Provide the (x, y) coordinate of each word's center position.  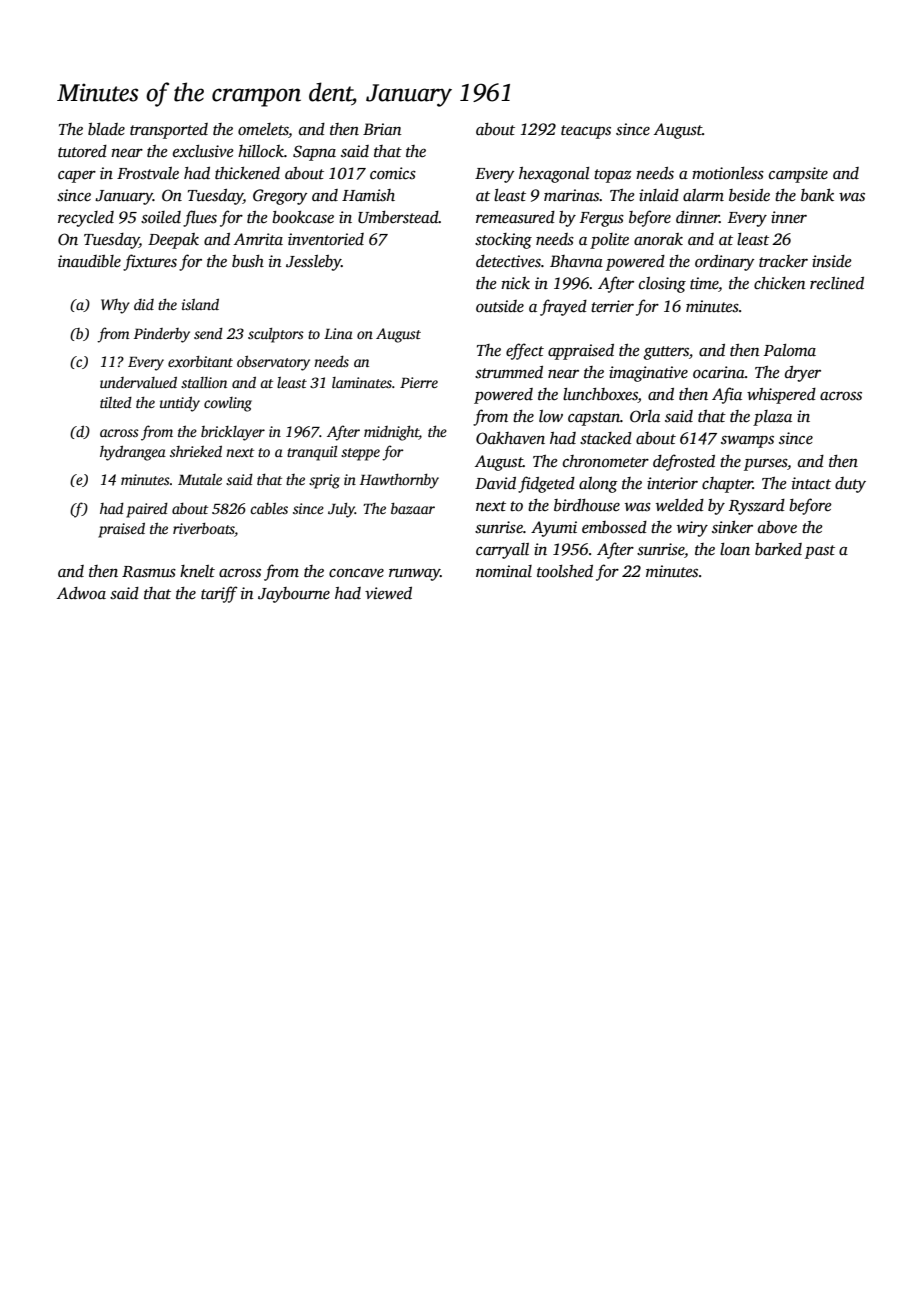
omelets (263, 129)
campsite (798, 175)
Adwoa (81, 593)
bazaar (413, 508)
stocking (503, 241)
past (820, 552)
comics (393, 173)
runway (414, 575)
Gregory (280, 197)
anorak (658, 239)
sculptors (276, 335)
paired (147, 510)
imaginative (648, 374)
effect (525, 351)
